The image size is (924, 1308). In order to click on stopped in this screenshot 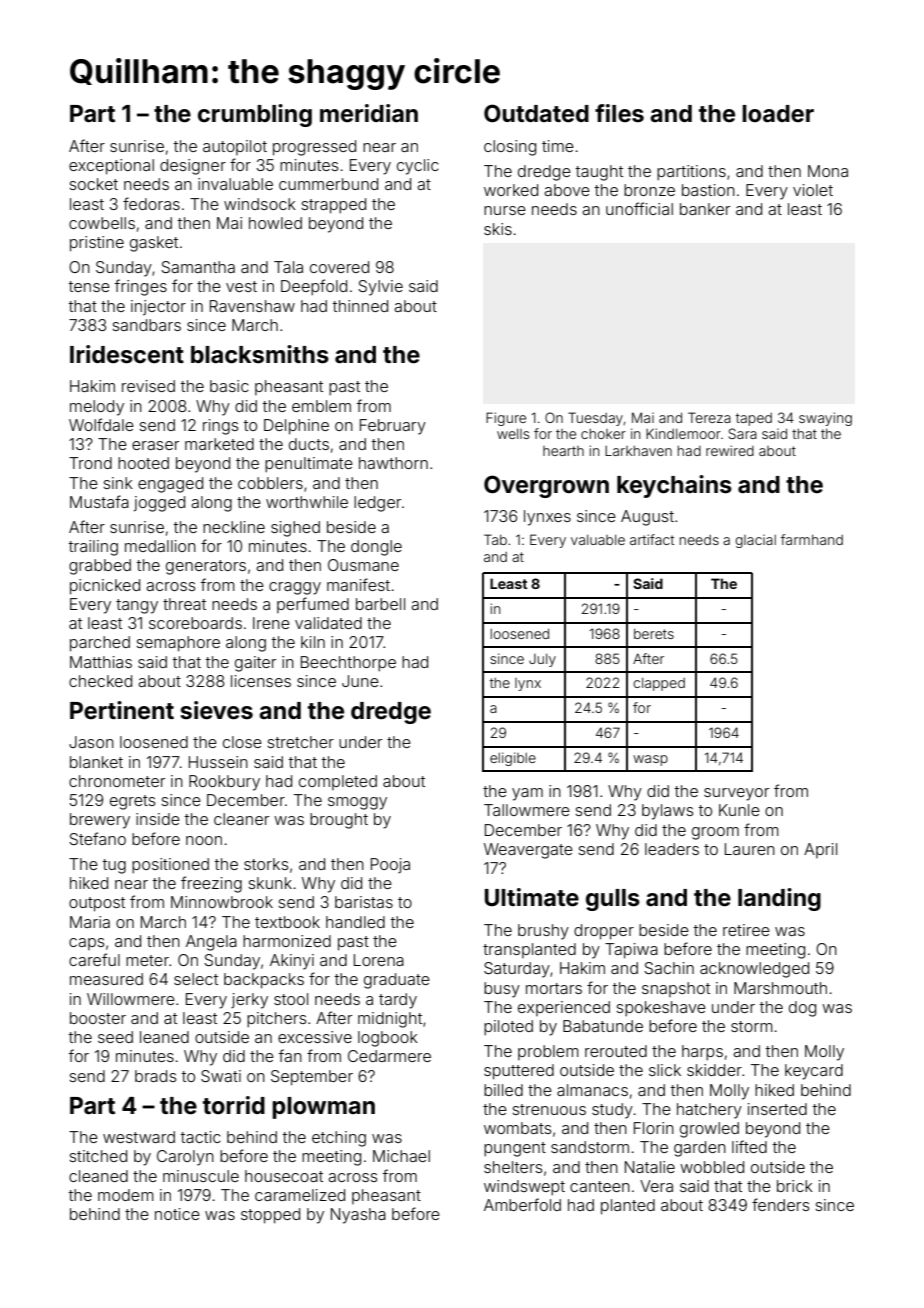, I will do `click(270, 1216)`.
